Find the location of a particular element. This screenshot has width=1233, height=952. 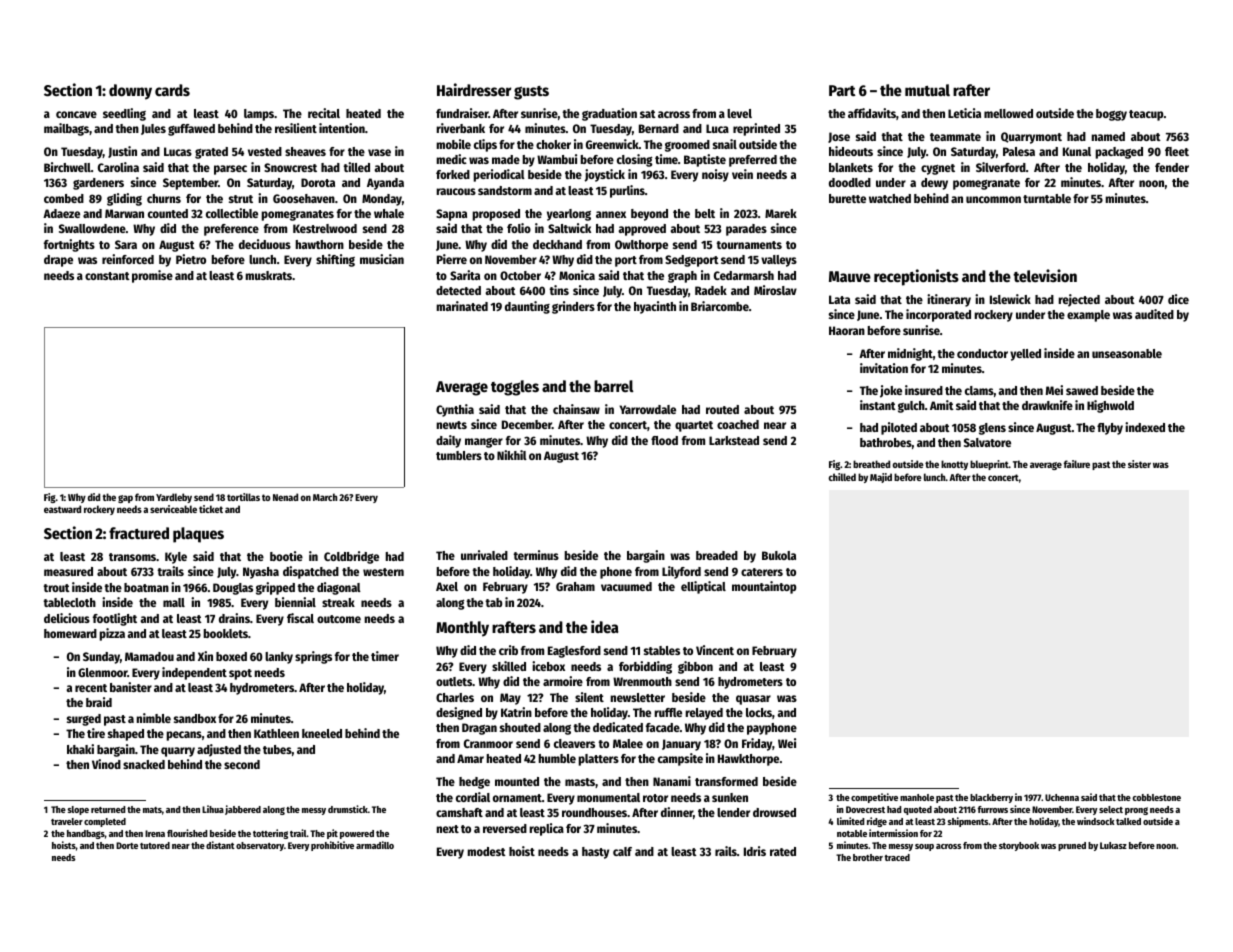

hasty is located at coordinates (595, 853).
